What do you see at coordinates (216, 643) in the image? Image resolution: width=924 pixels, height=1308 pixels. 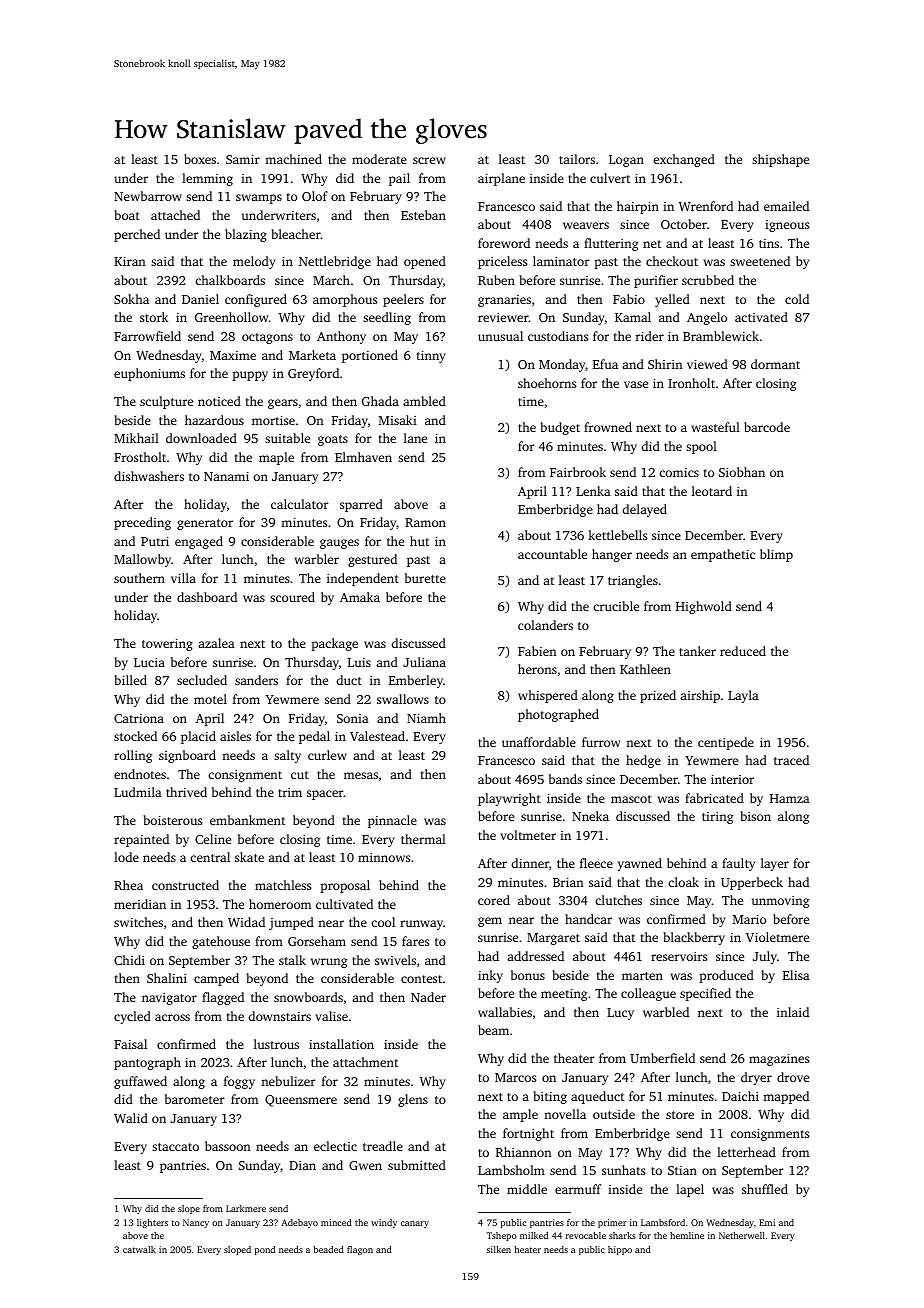 I see `azalea` at bounding box center [216, 643].
